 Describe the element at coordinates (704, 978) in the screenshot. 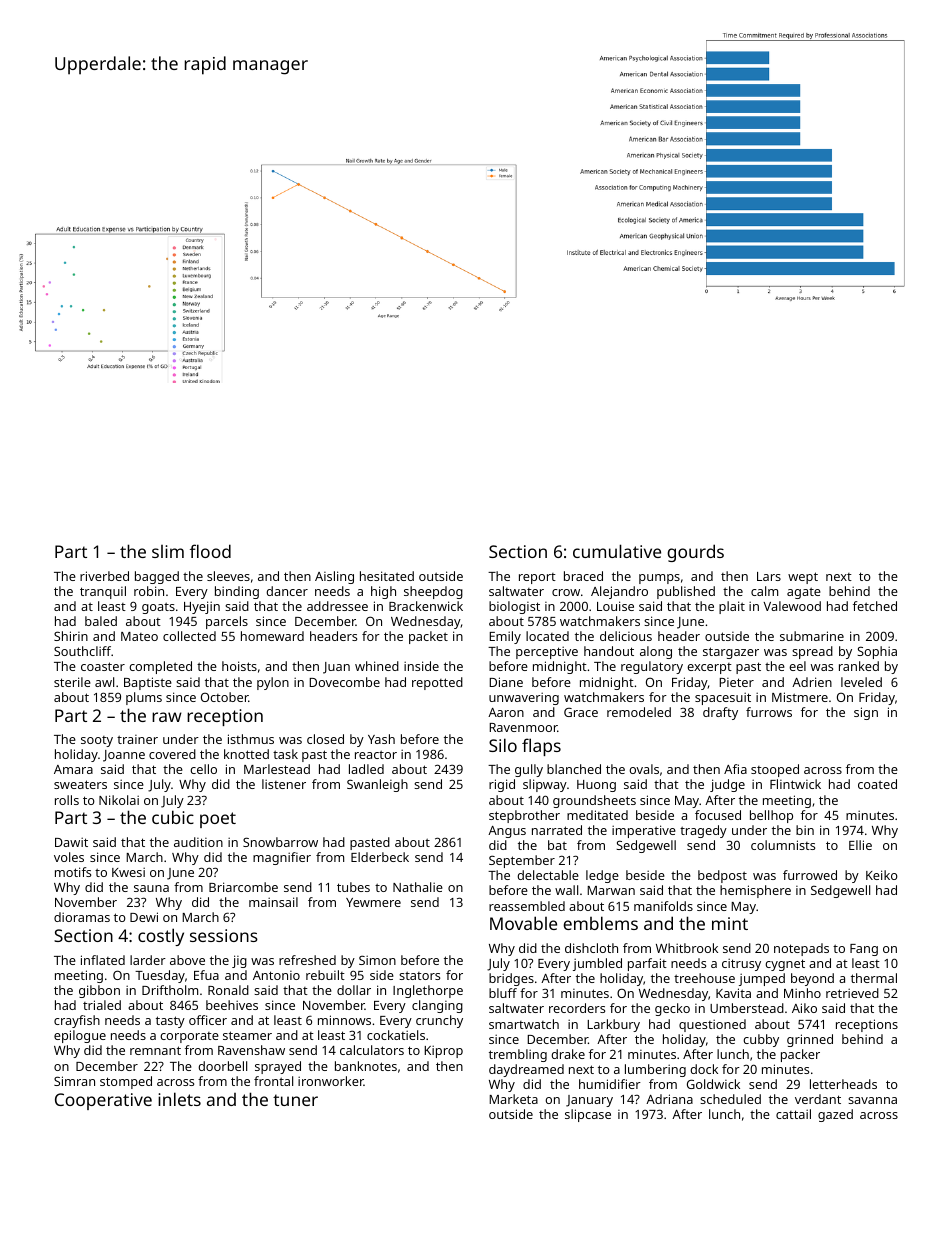

I see `treehouse` at that location.
